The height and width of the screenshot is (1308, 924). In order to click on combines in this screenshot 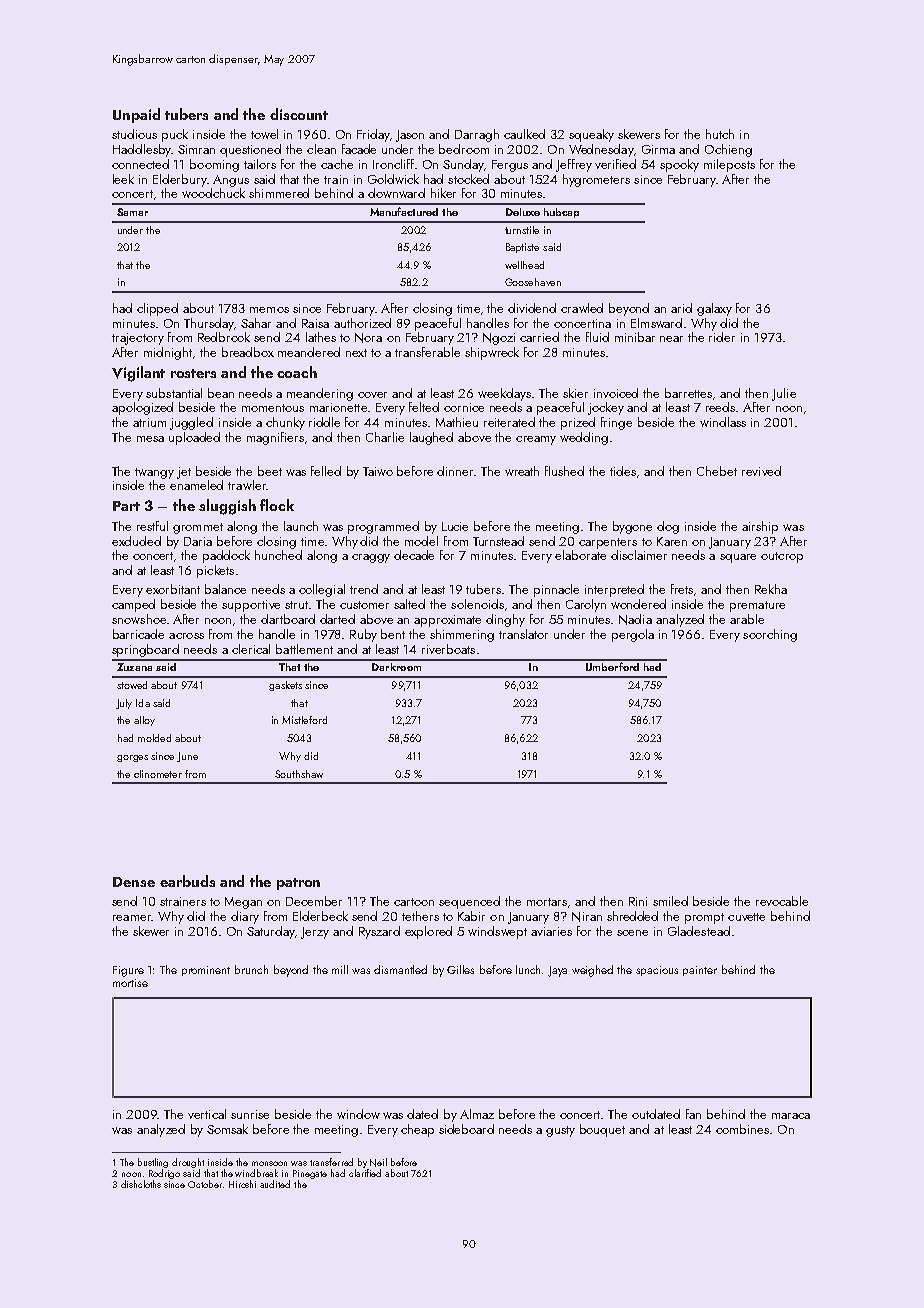, I will do `click(742, 1129)`.
